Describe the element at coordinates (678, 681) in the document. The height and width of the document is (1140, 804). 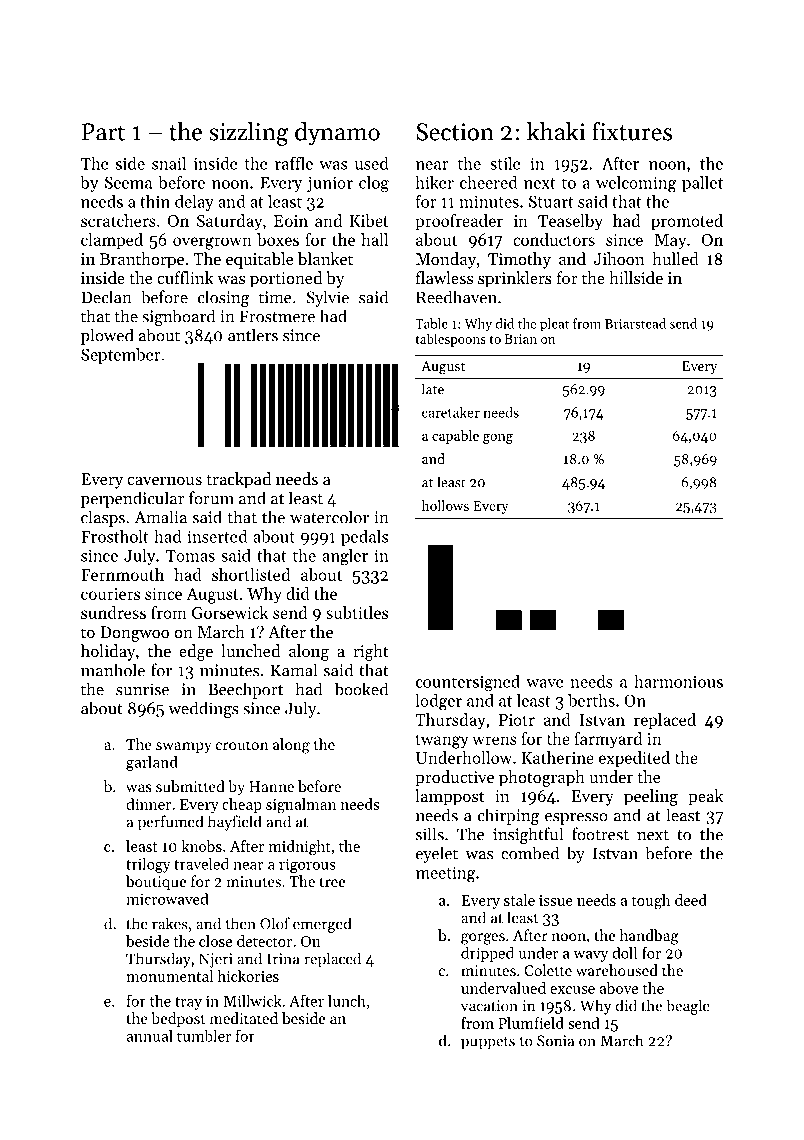
I see `harmonious` at that location.
